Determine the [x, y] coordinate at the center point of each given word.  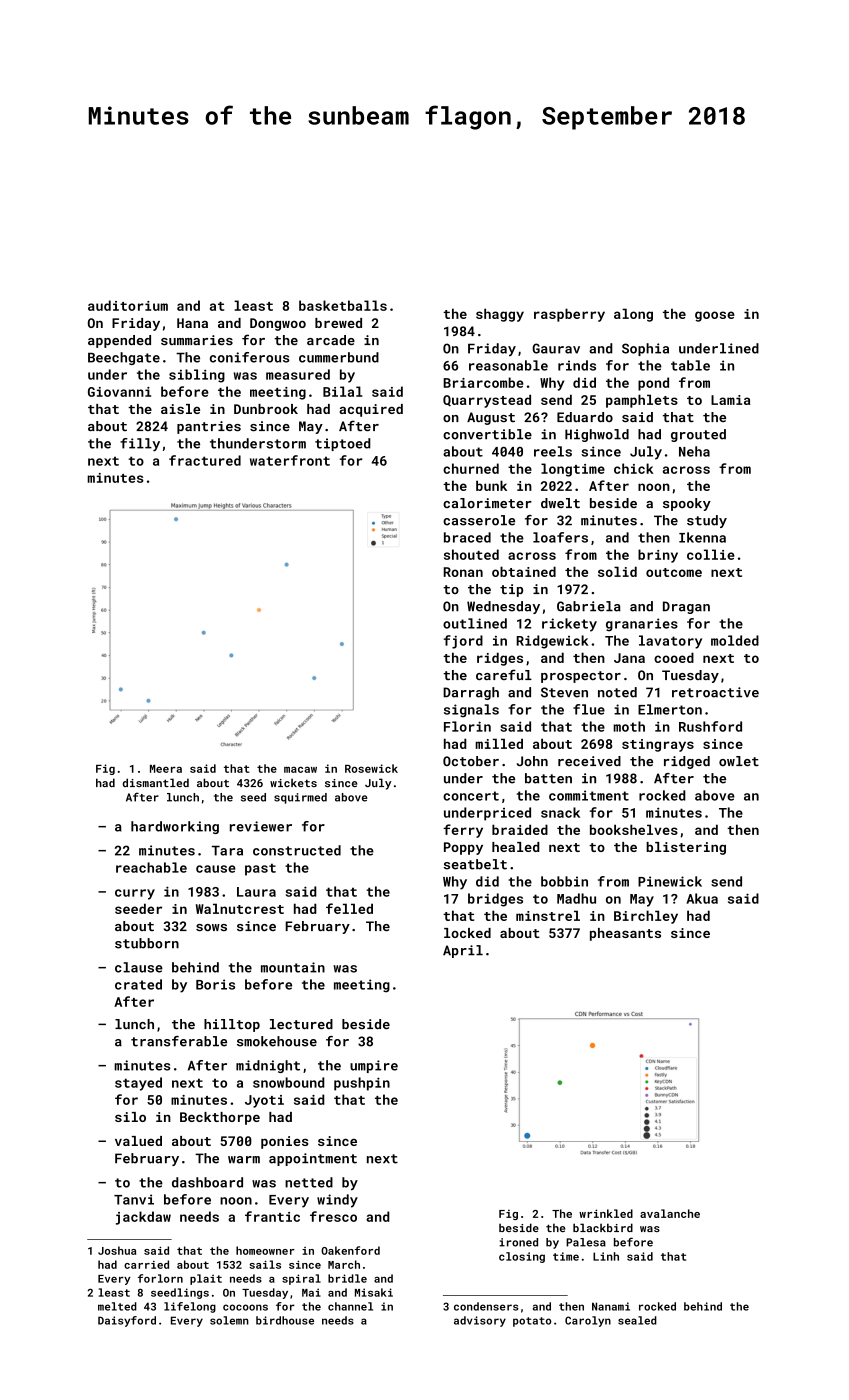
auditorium [128, 305]
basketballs [343, 305]
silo [130, 1117]
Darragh [471, 693]
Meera [166, 769]
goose [715, 316]
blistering [686, 848]
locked [467, 933]
